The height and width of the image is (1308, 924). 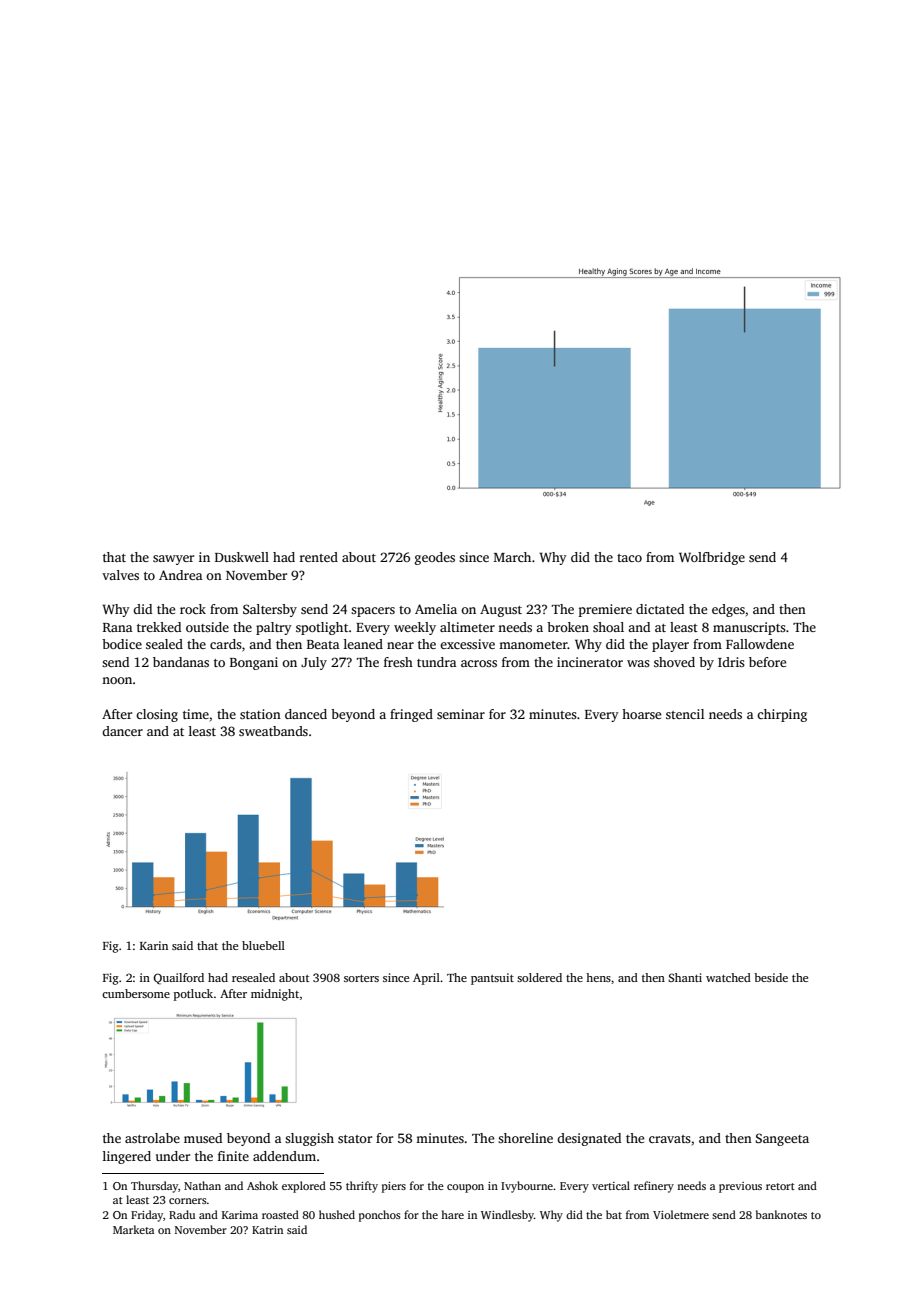 I want to click on geodes, so click(x=435, y=558).
